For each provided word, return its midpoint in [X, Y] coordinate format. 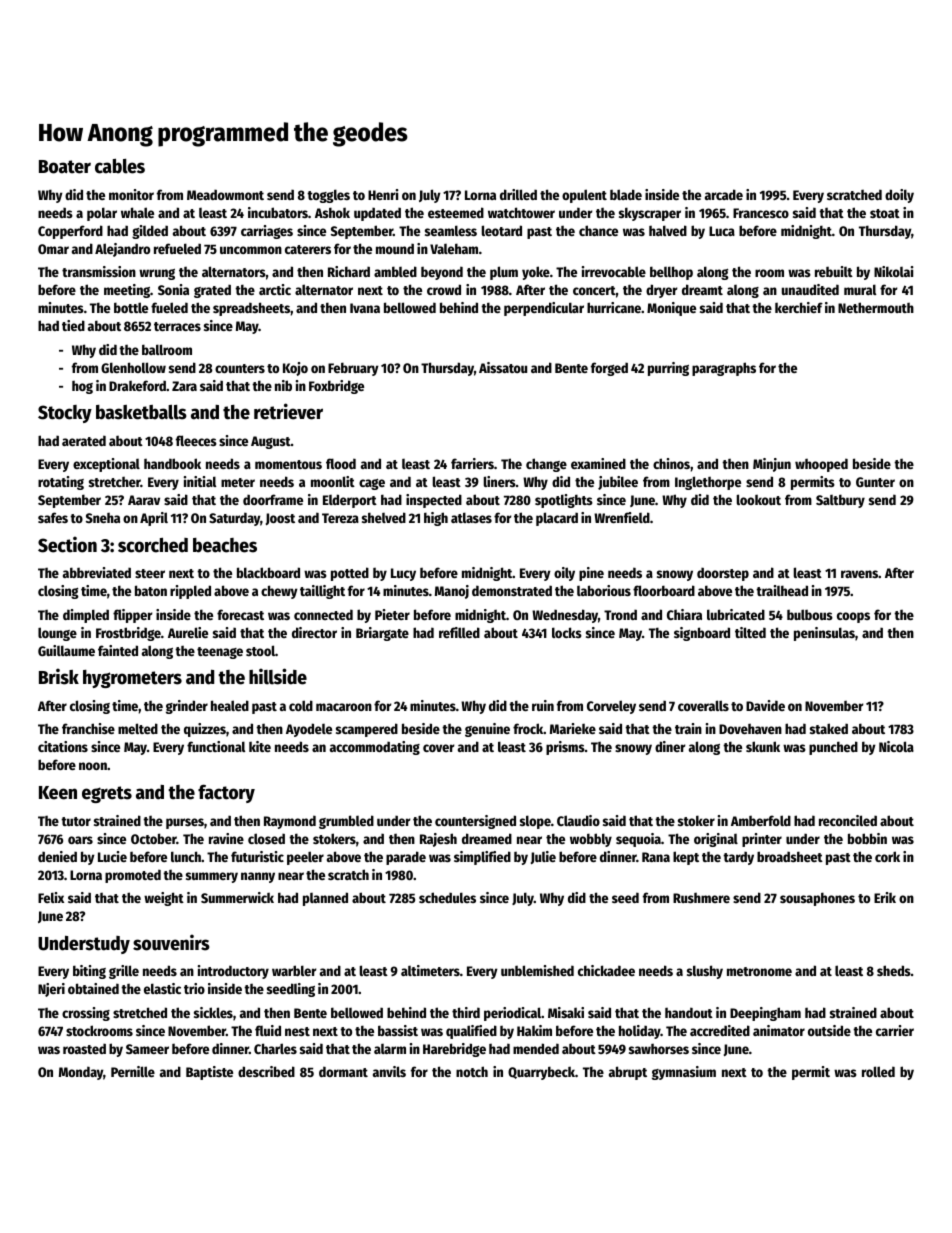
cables [120, 166]
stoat [885, 213]
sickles [213, 1012]
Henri [383, 194]
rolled [878, 1071]
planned [325, 899]
